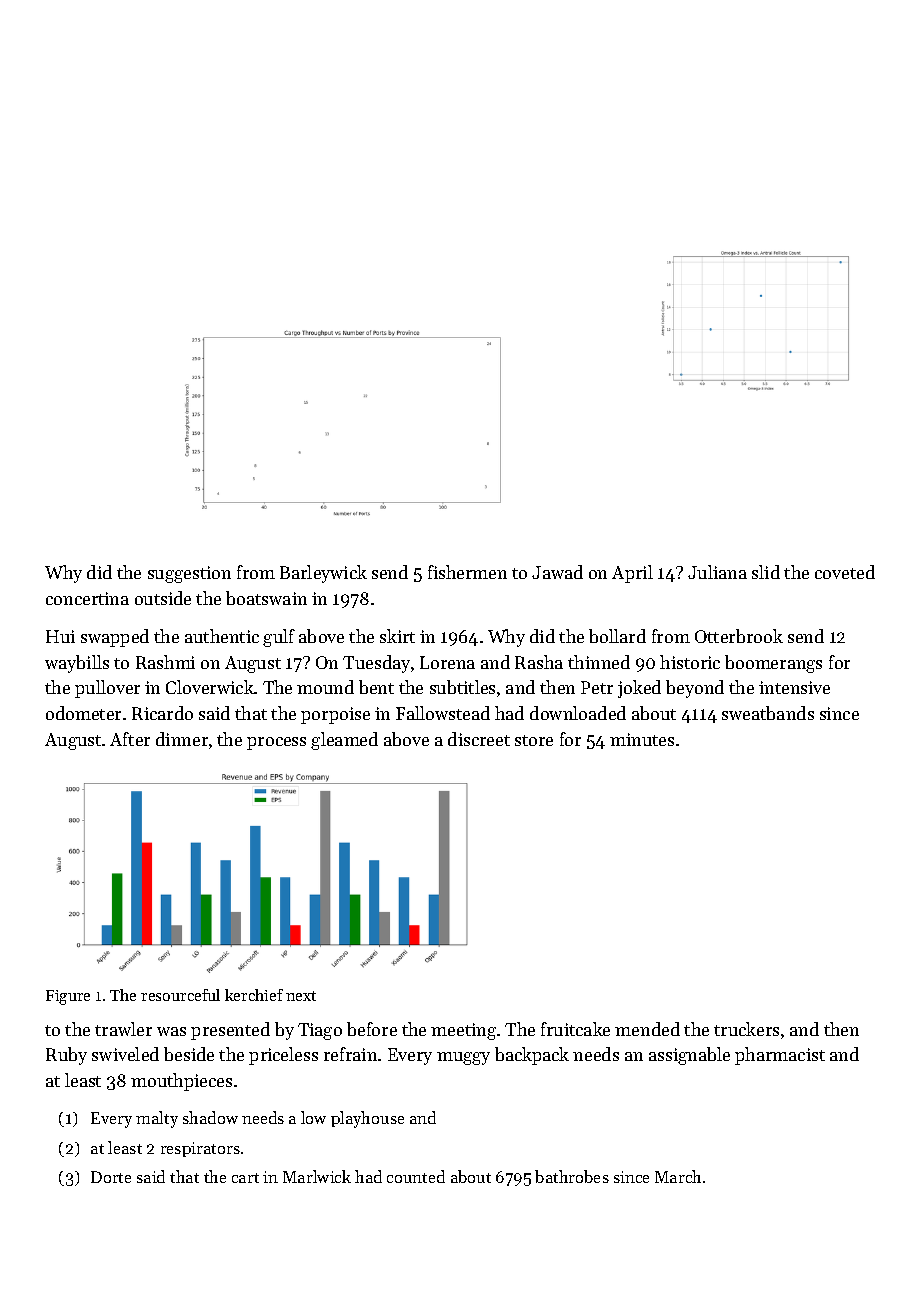 This screenshot has height=1314, width=924. Describe the element at coordinates (325, 687) in the screenshot. I see `mound` at that location.
